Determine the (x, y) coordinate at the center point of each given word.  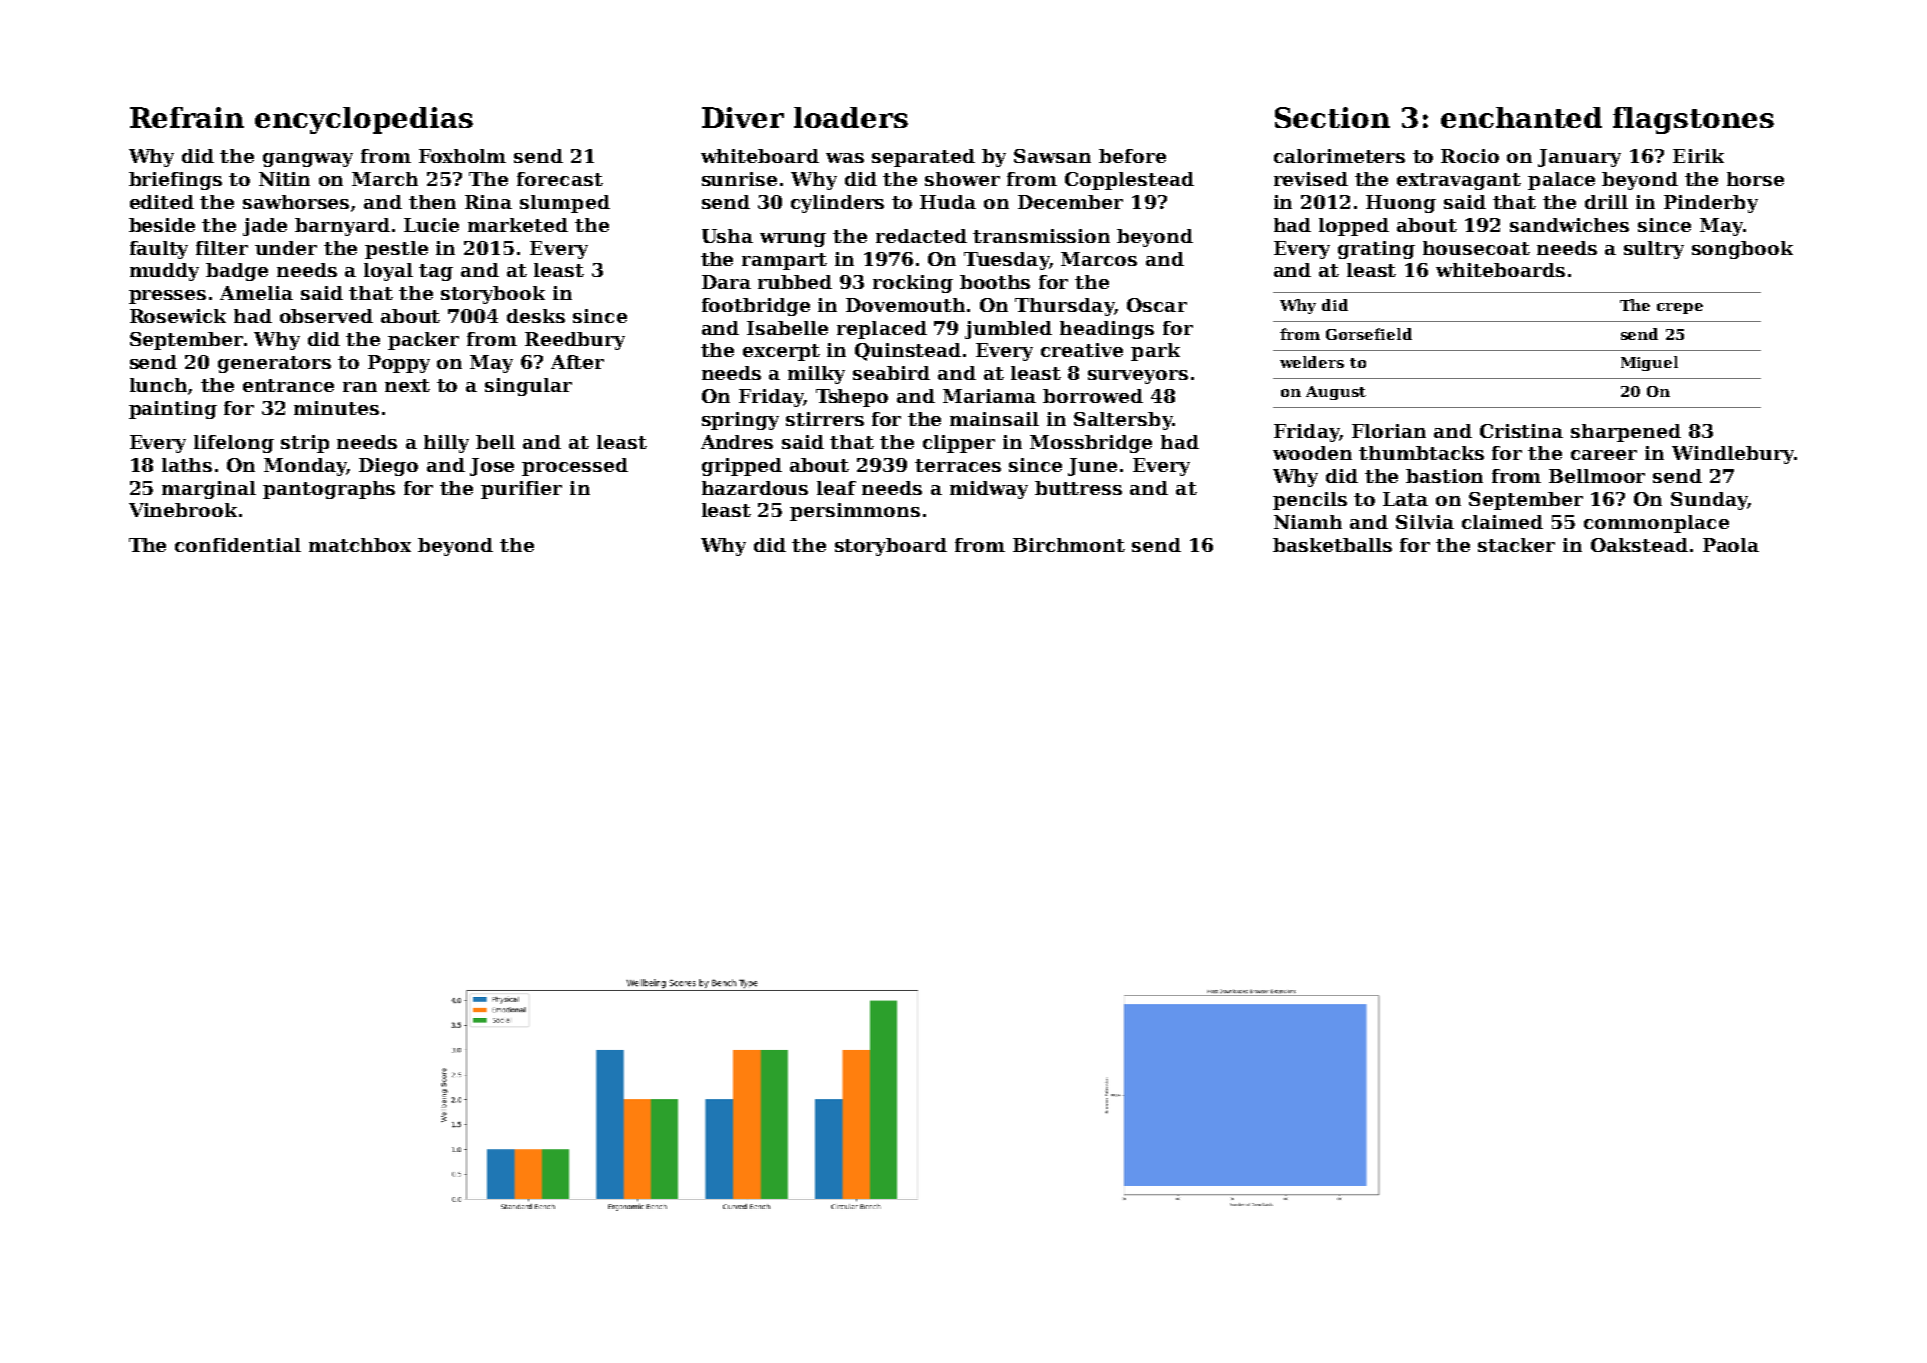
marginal (209, 490)
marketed (518, 225)
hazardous (755, 488)
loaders (851, 117)
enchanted (1521, 117)
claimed (1502, 522)
